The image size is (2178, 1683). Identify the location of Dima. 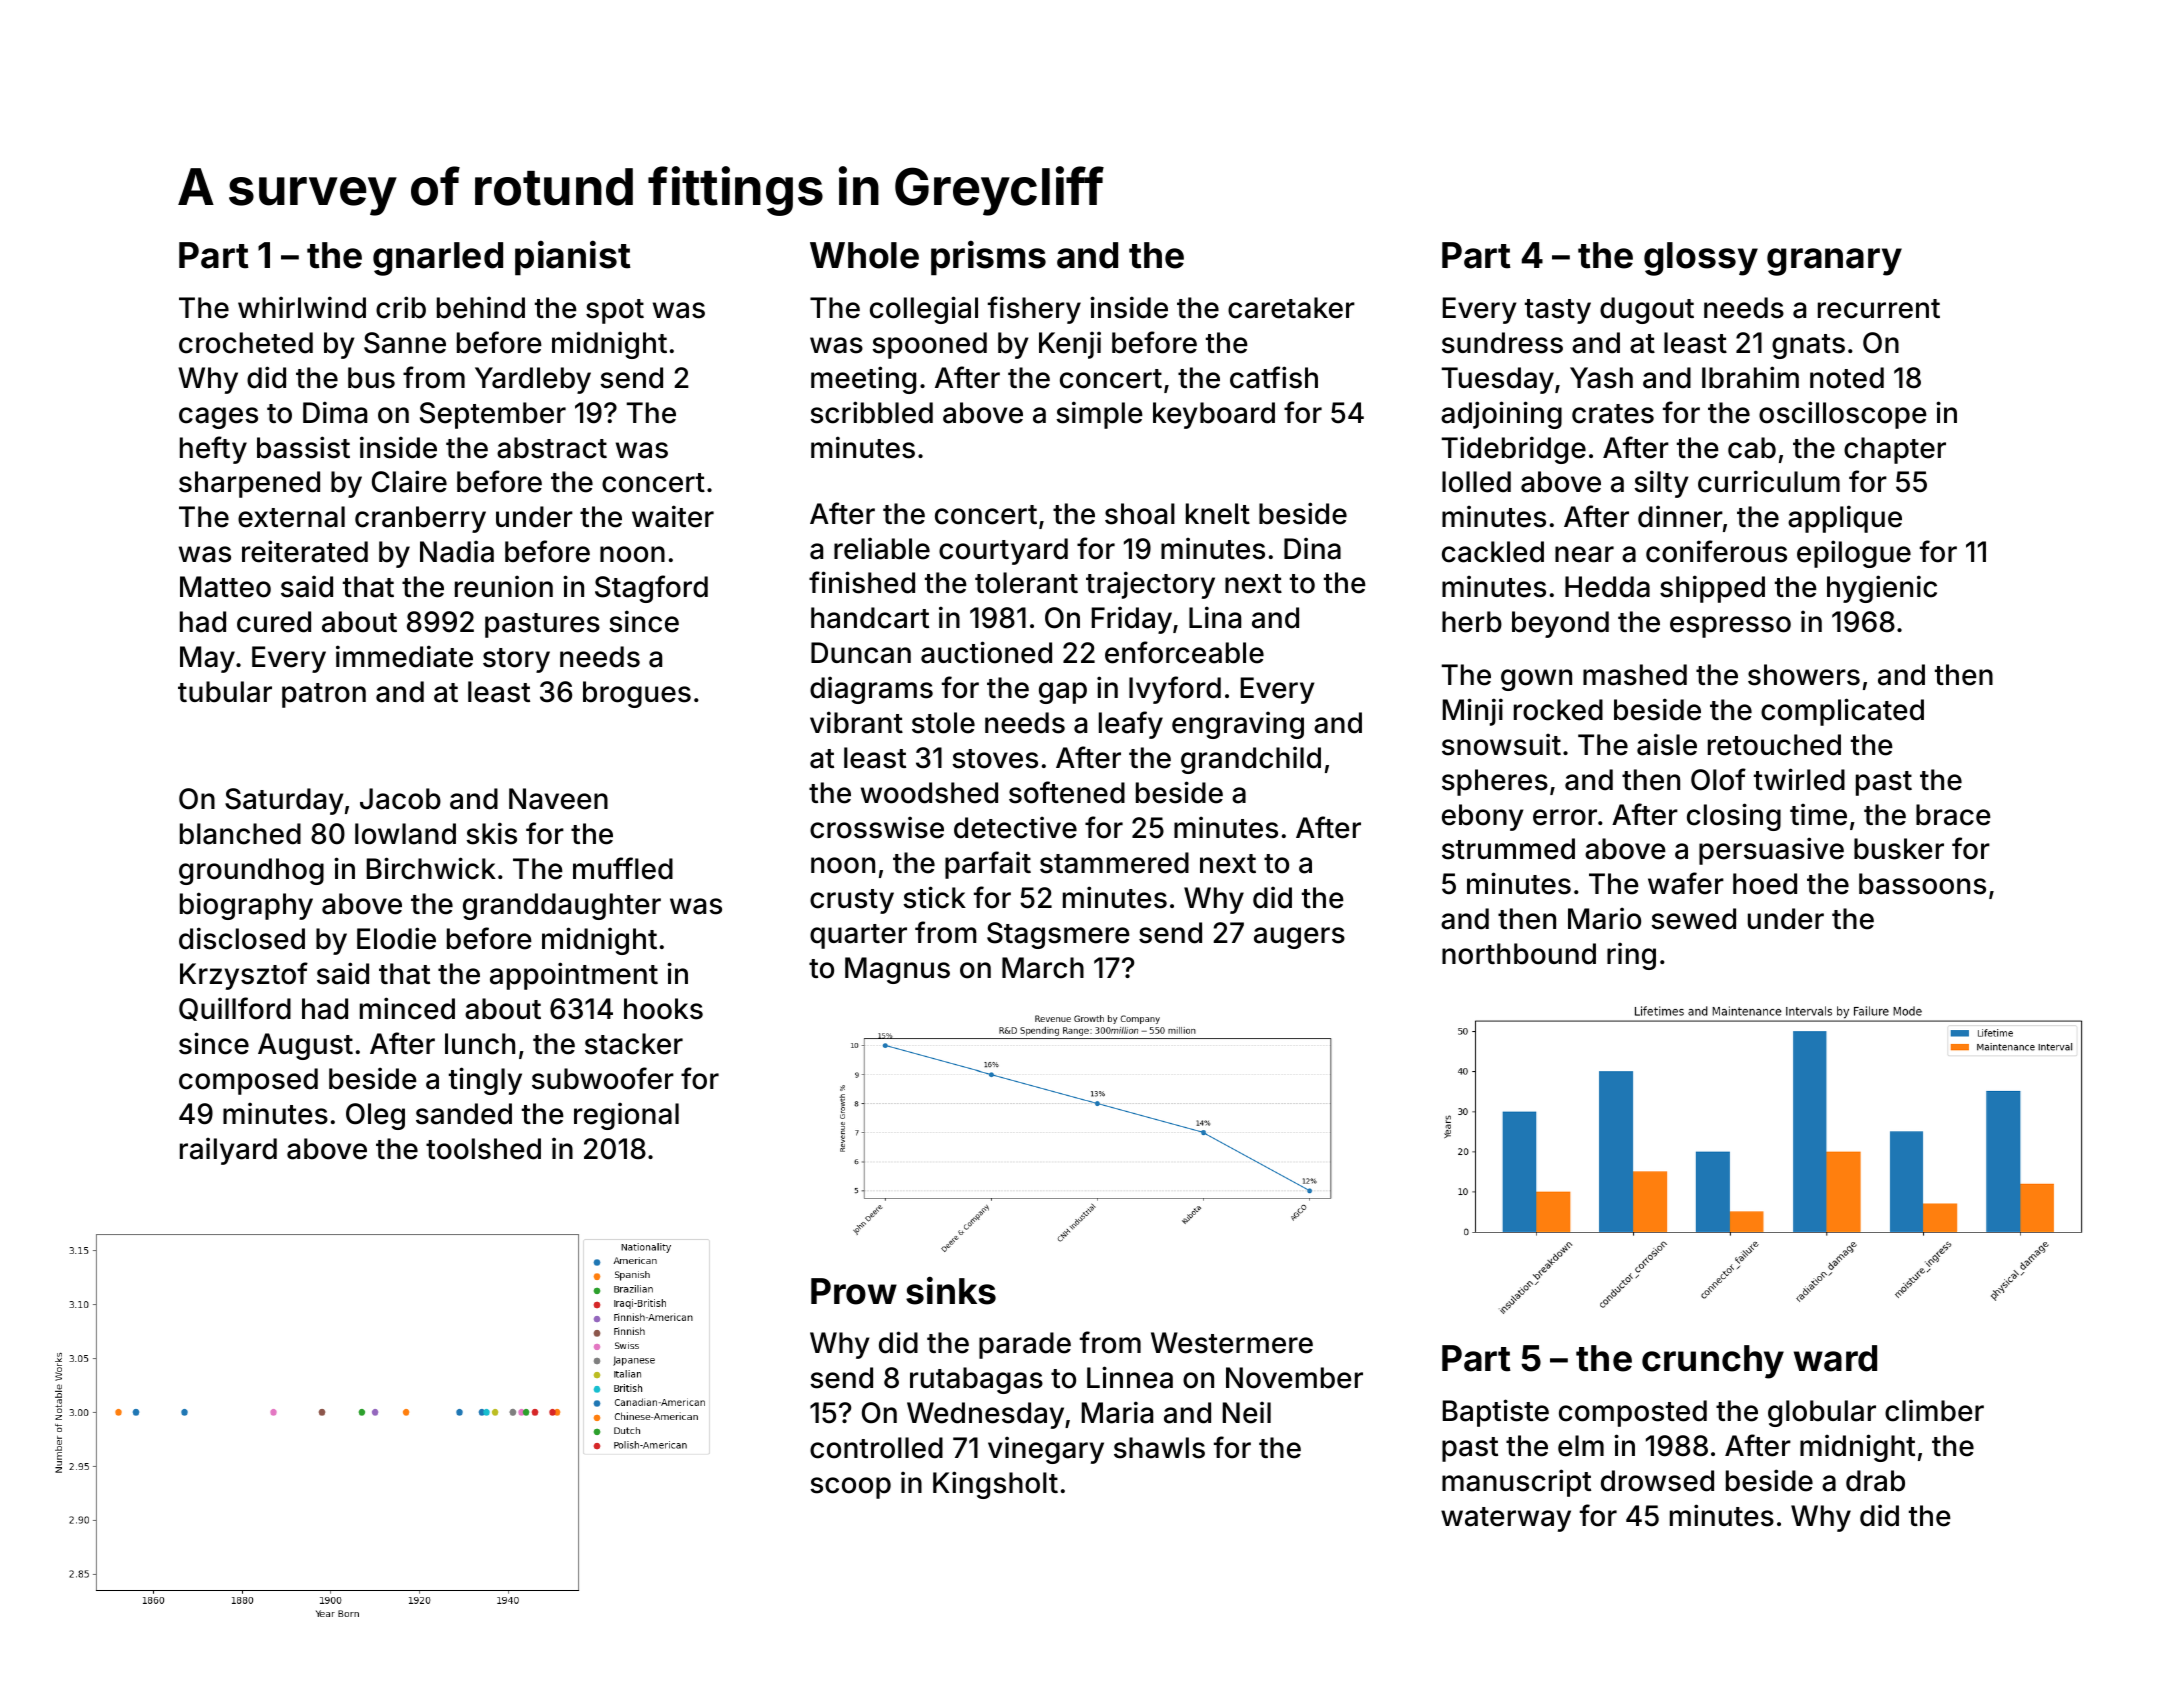
(335, 412).
